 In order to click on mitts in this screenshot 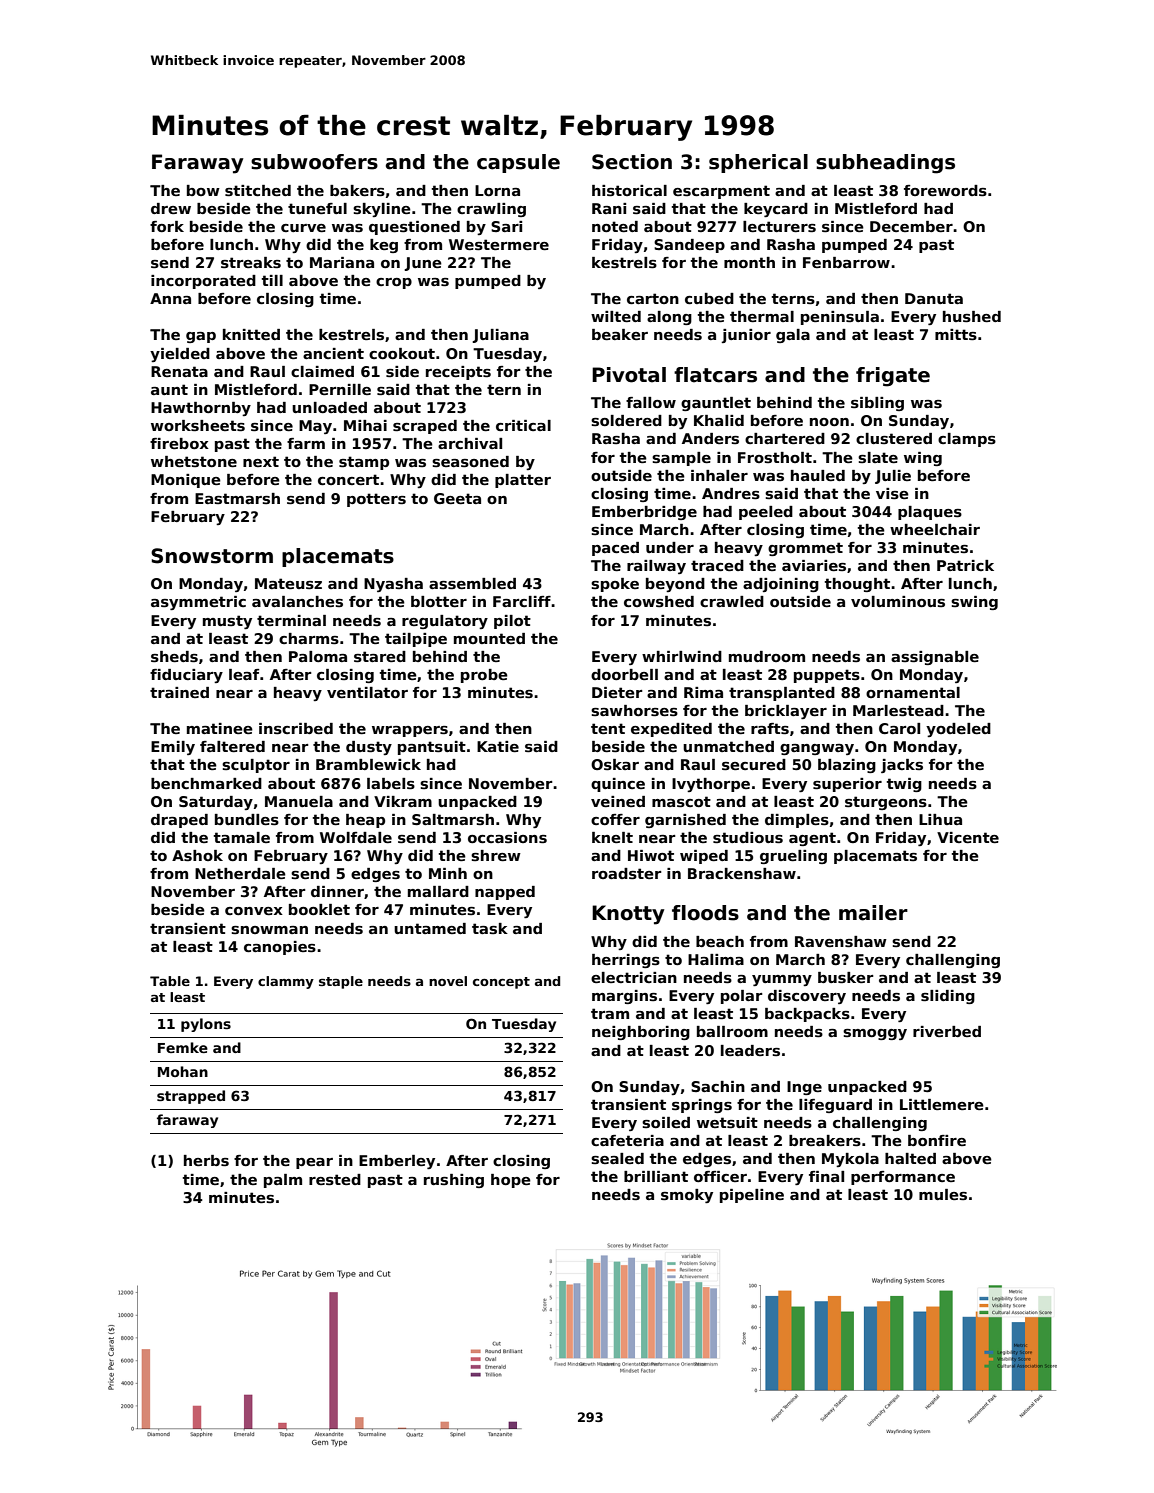, I will do `click(956, 335)`.
